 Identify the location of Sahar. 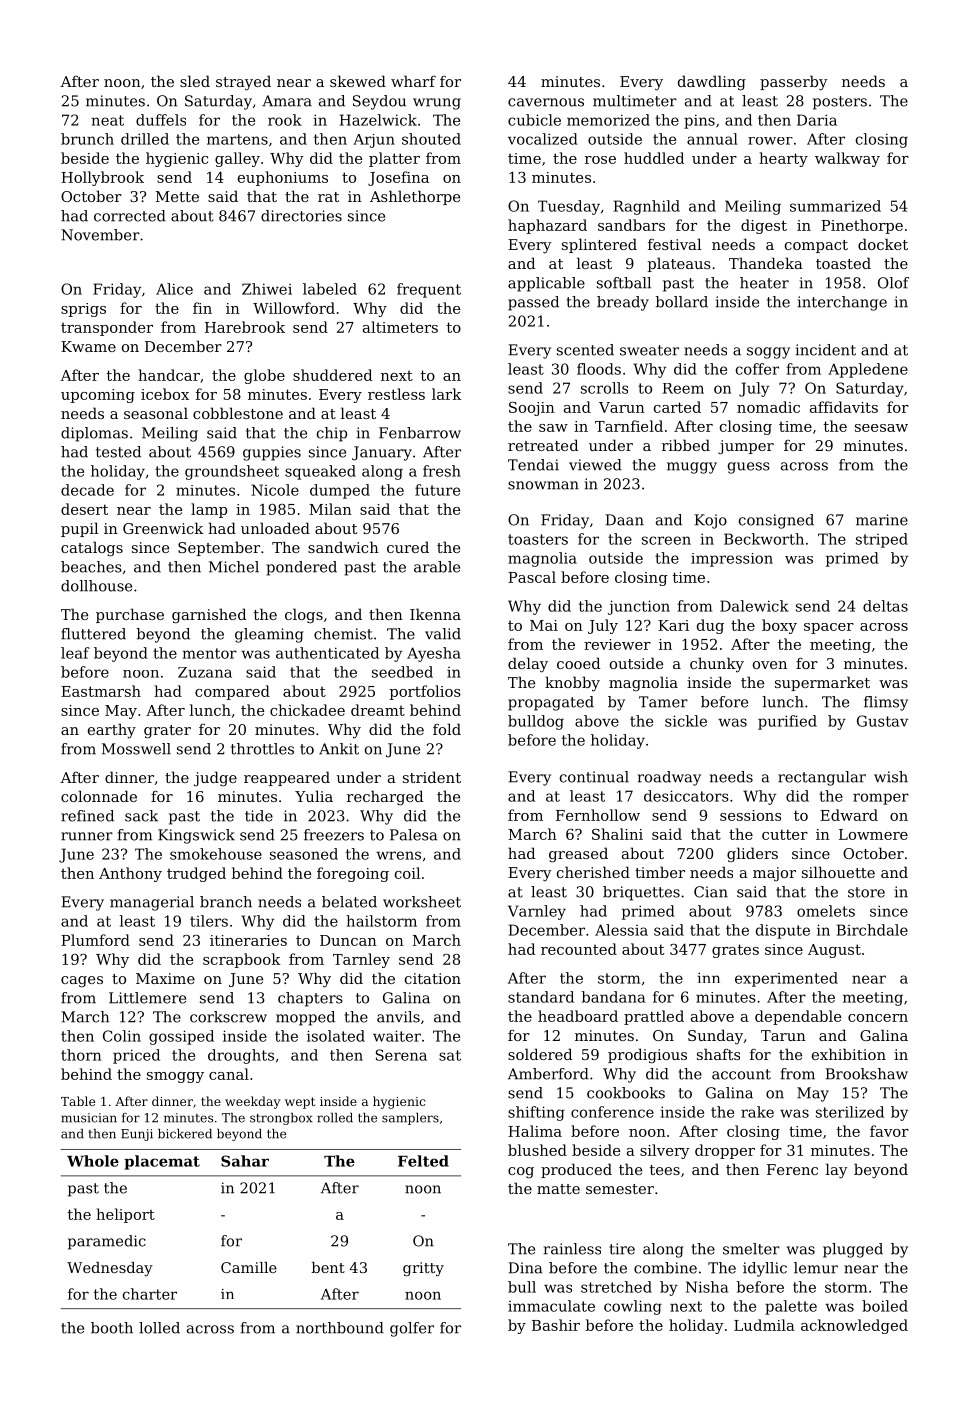
(245, 1161).
